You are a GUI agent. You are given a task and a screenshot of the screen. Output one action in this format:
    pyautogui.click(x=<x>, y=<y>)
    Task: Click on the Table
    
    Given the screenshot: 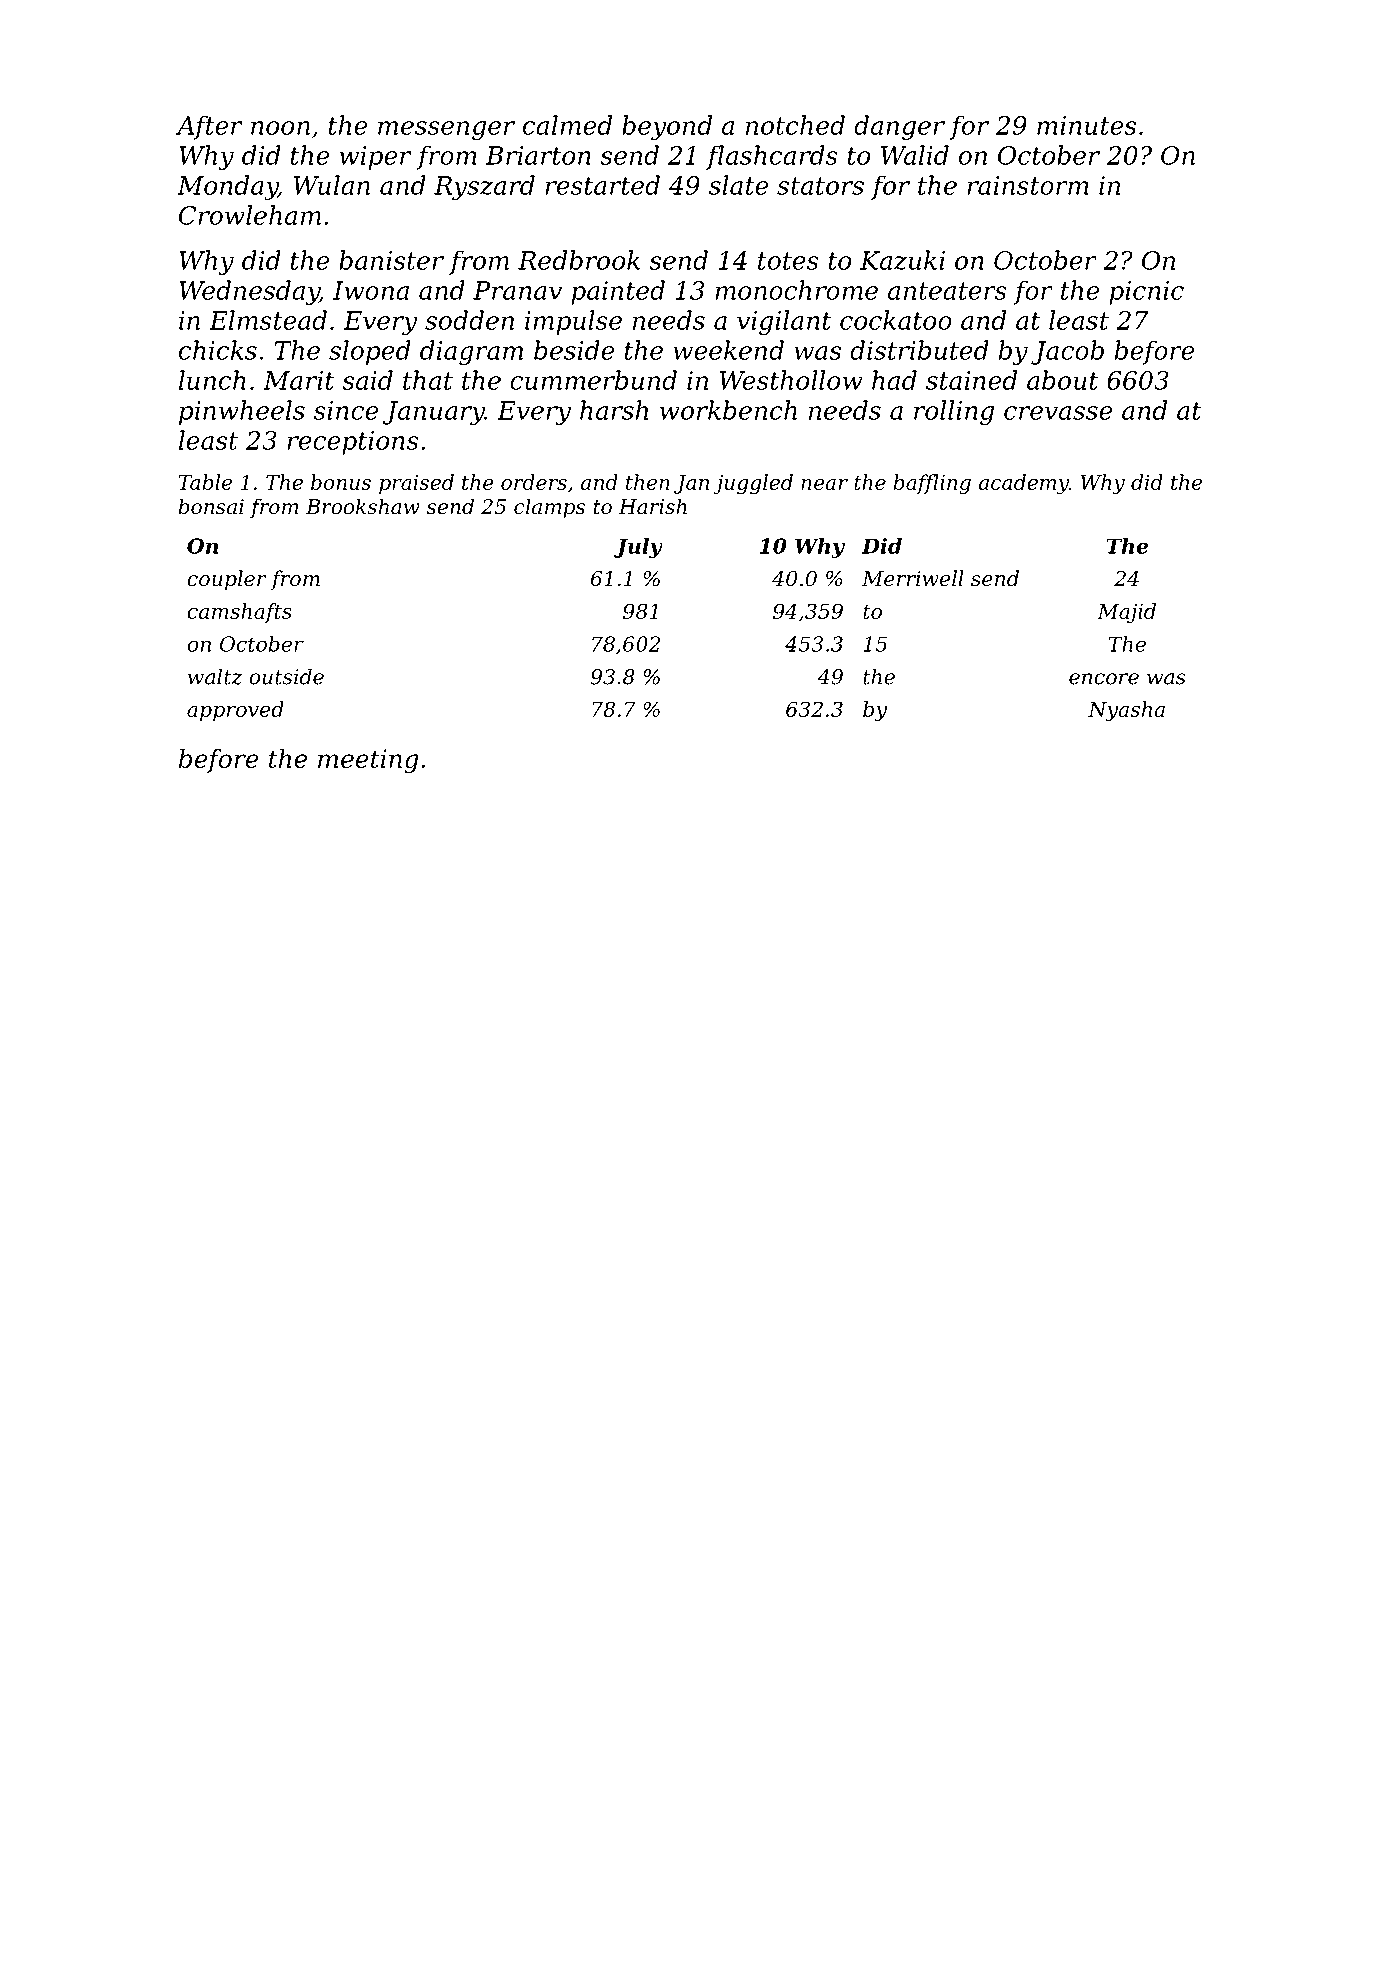 What is the action you would take?
    pyautogui.click(x=205, y=482)
